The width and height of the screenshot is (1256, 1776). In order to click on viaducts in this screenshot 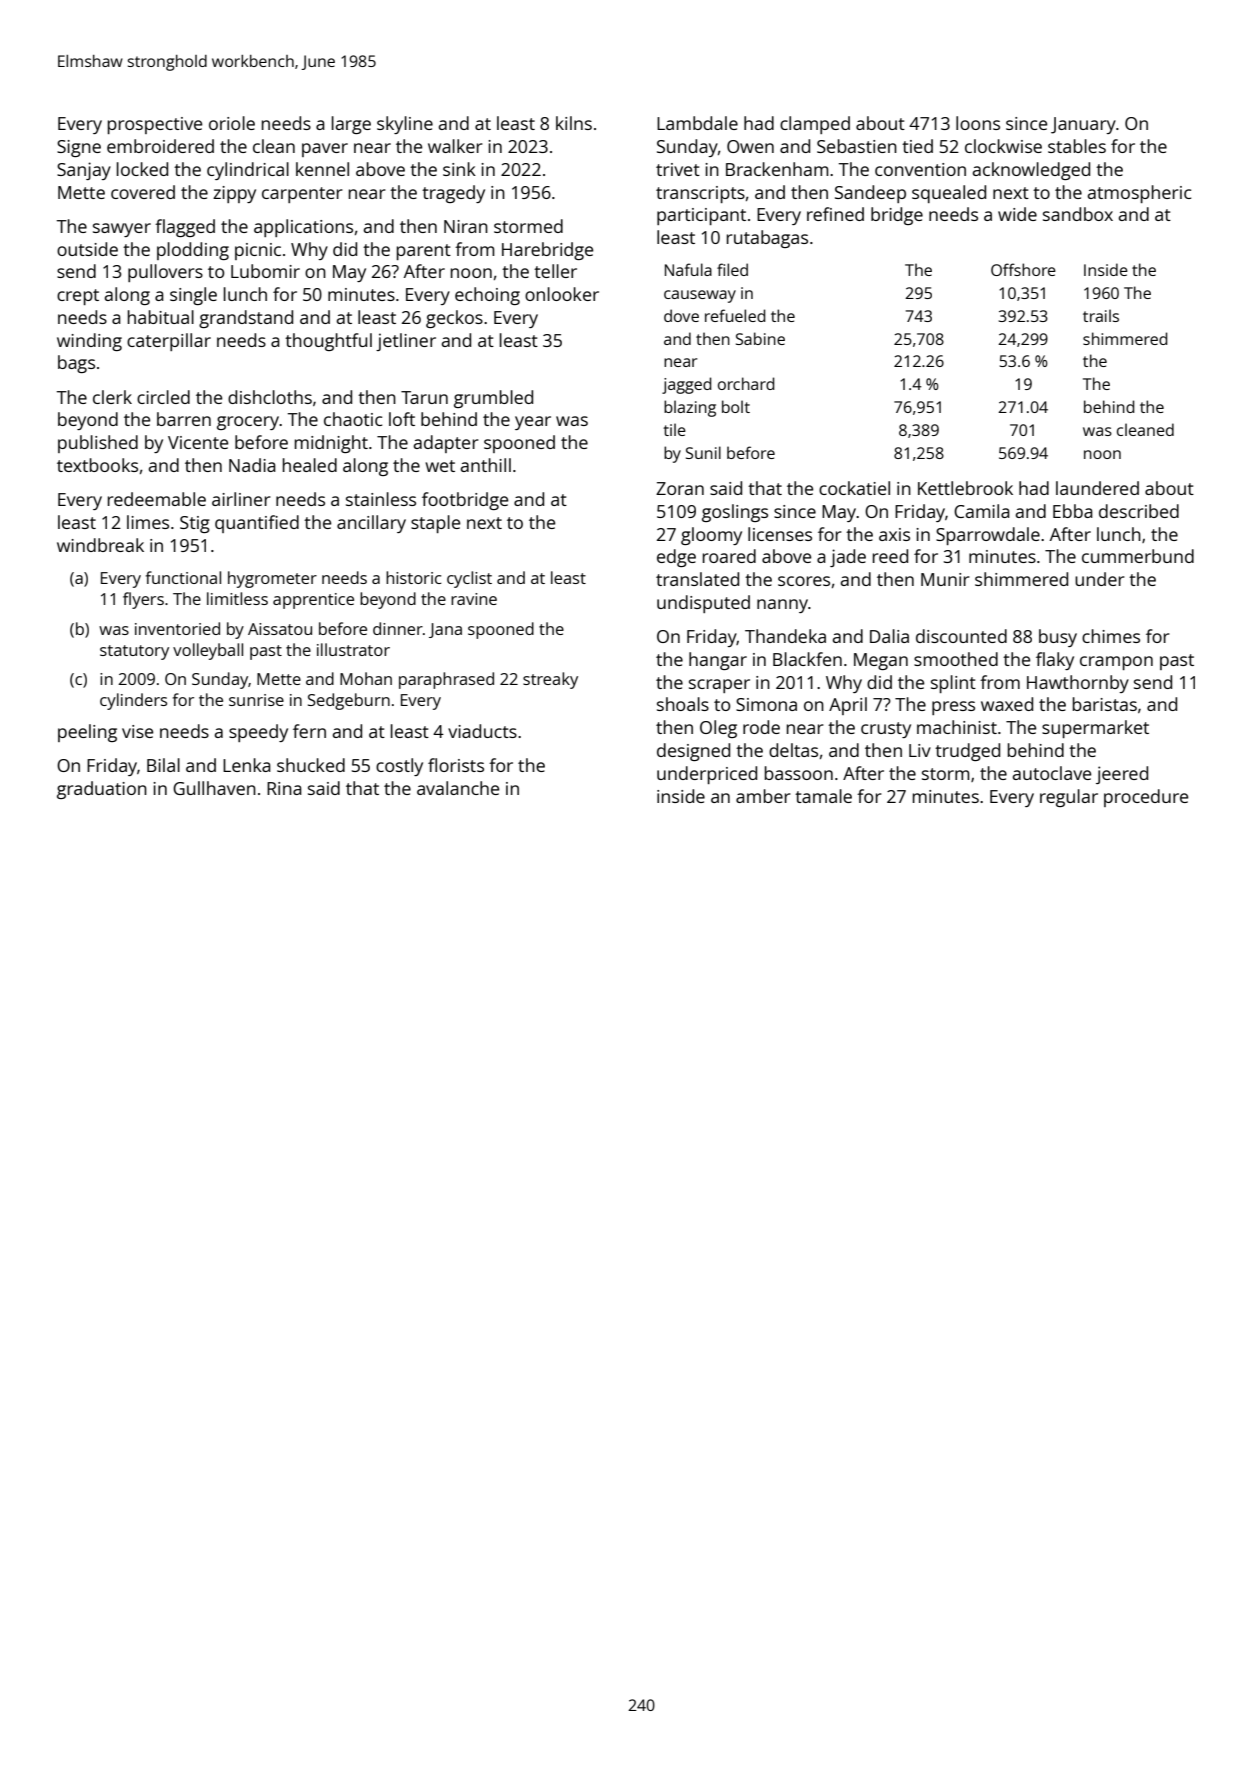, I will do `click(482, 731)`.
